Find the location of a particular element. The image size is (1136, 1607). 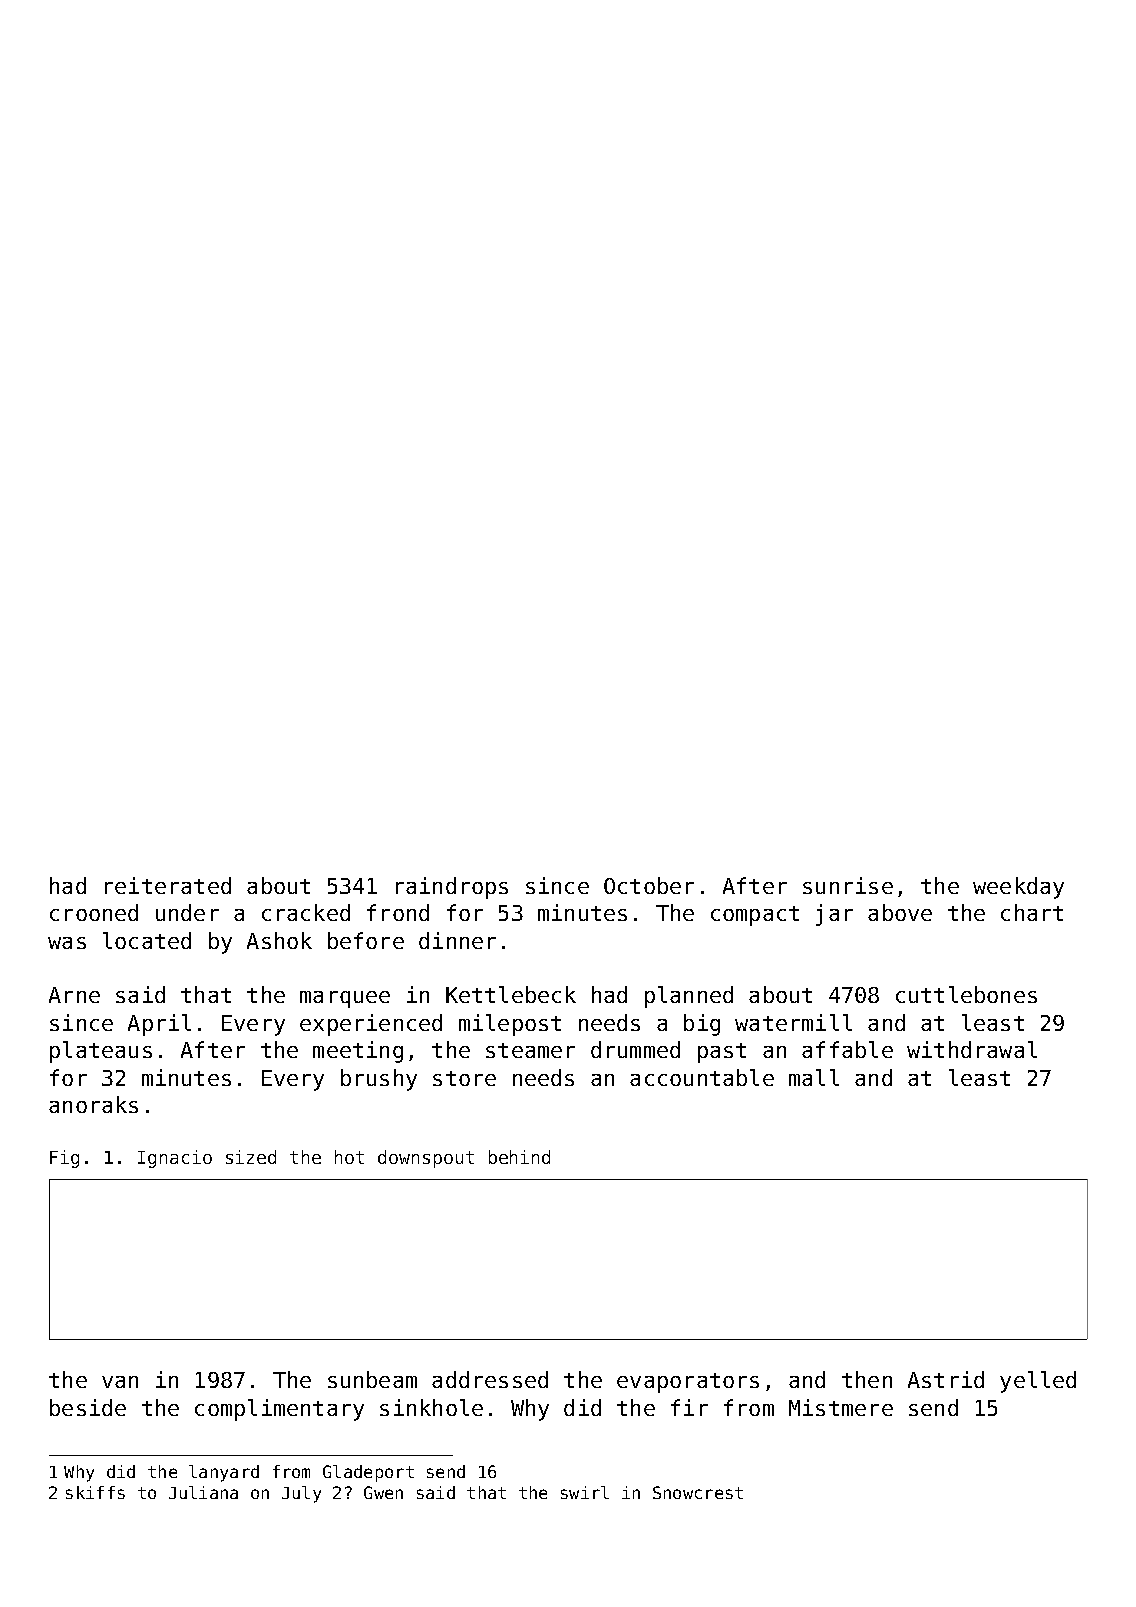

anoraks is located at coordinates (93, 1104).
